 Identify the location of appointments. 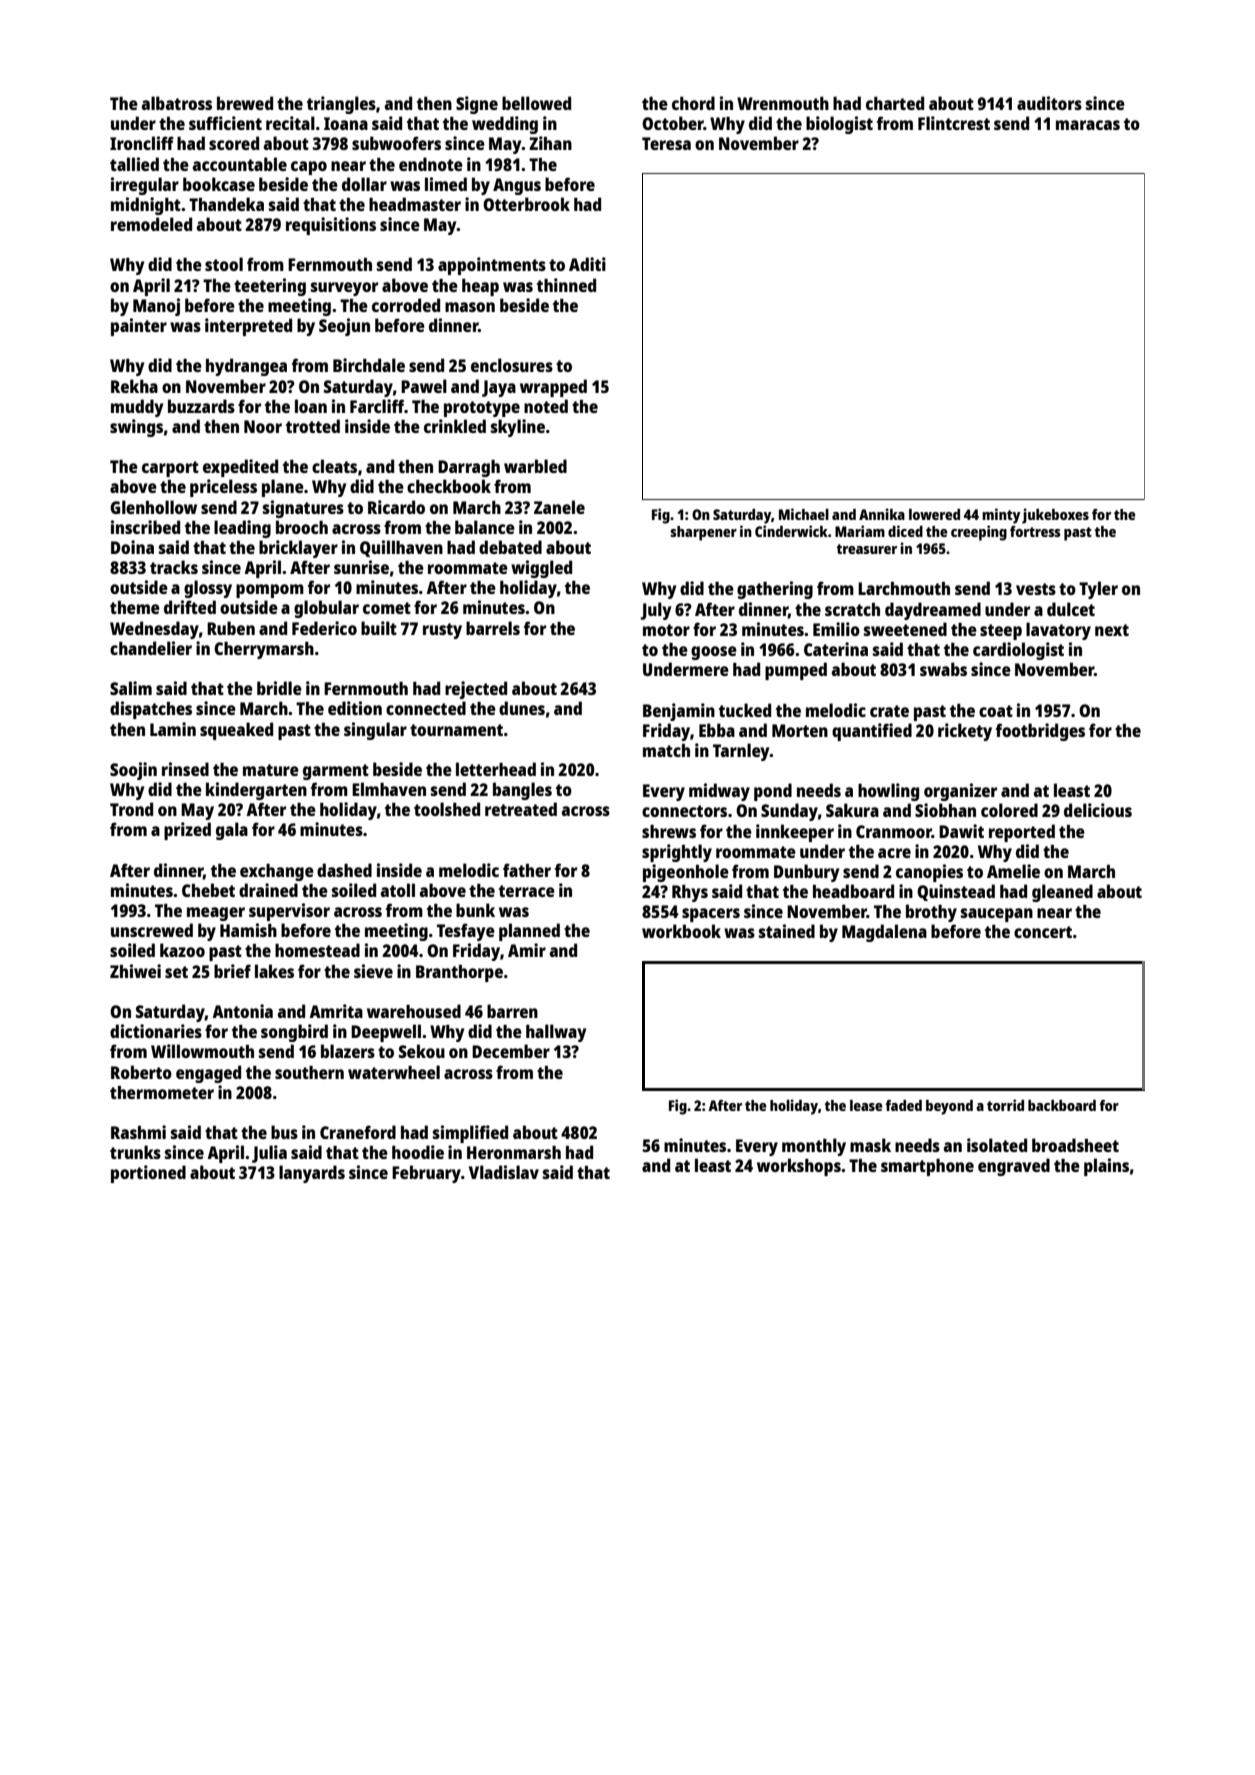
(492, 266).
